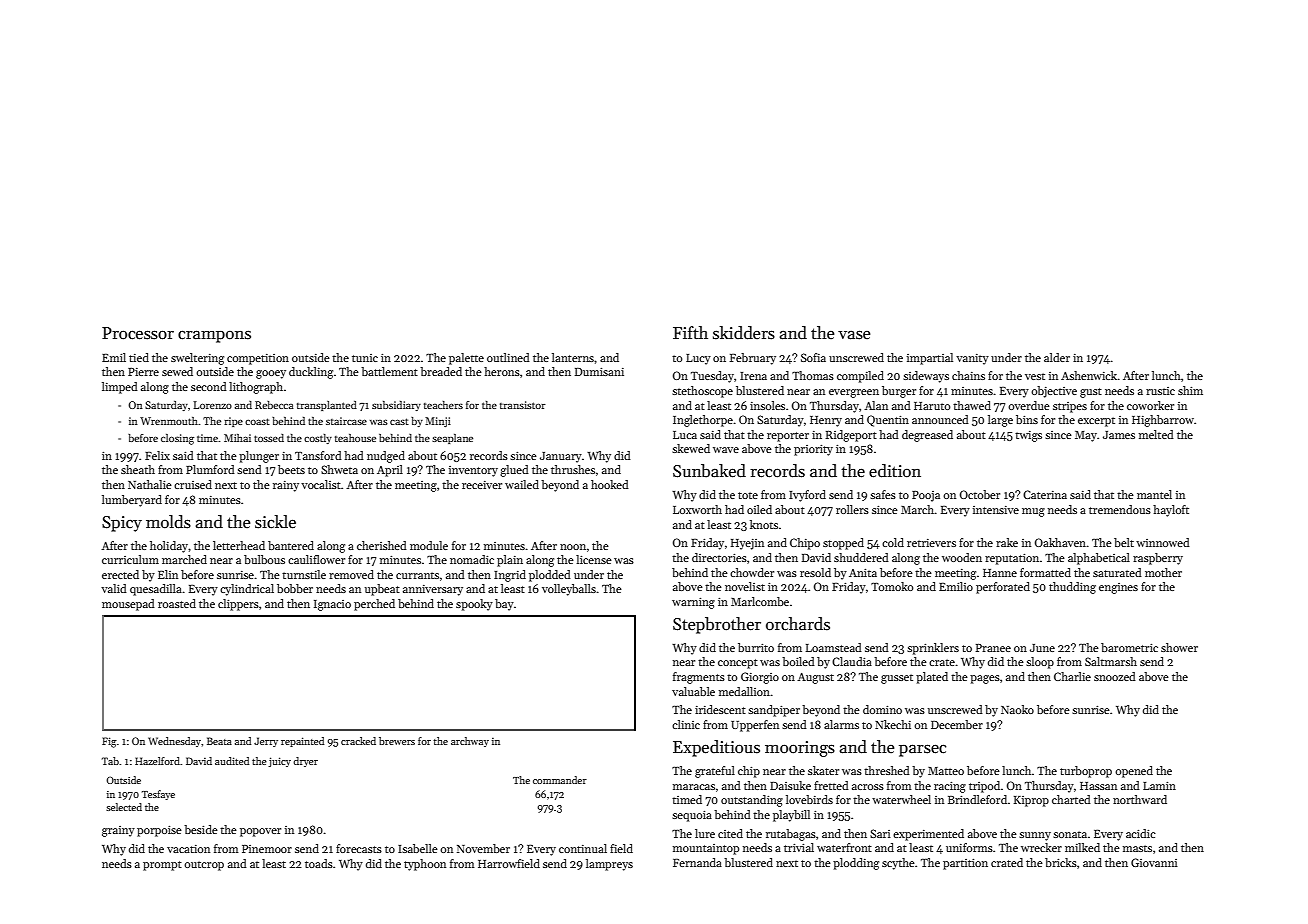  I want to click on clinic, so click(686, 724).
